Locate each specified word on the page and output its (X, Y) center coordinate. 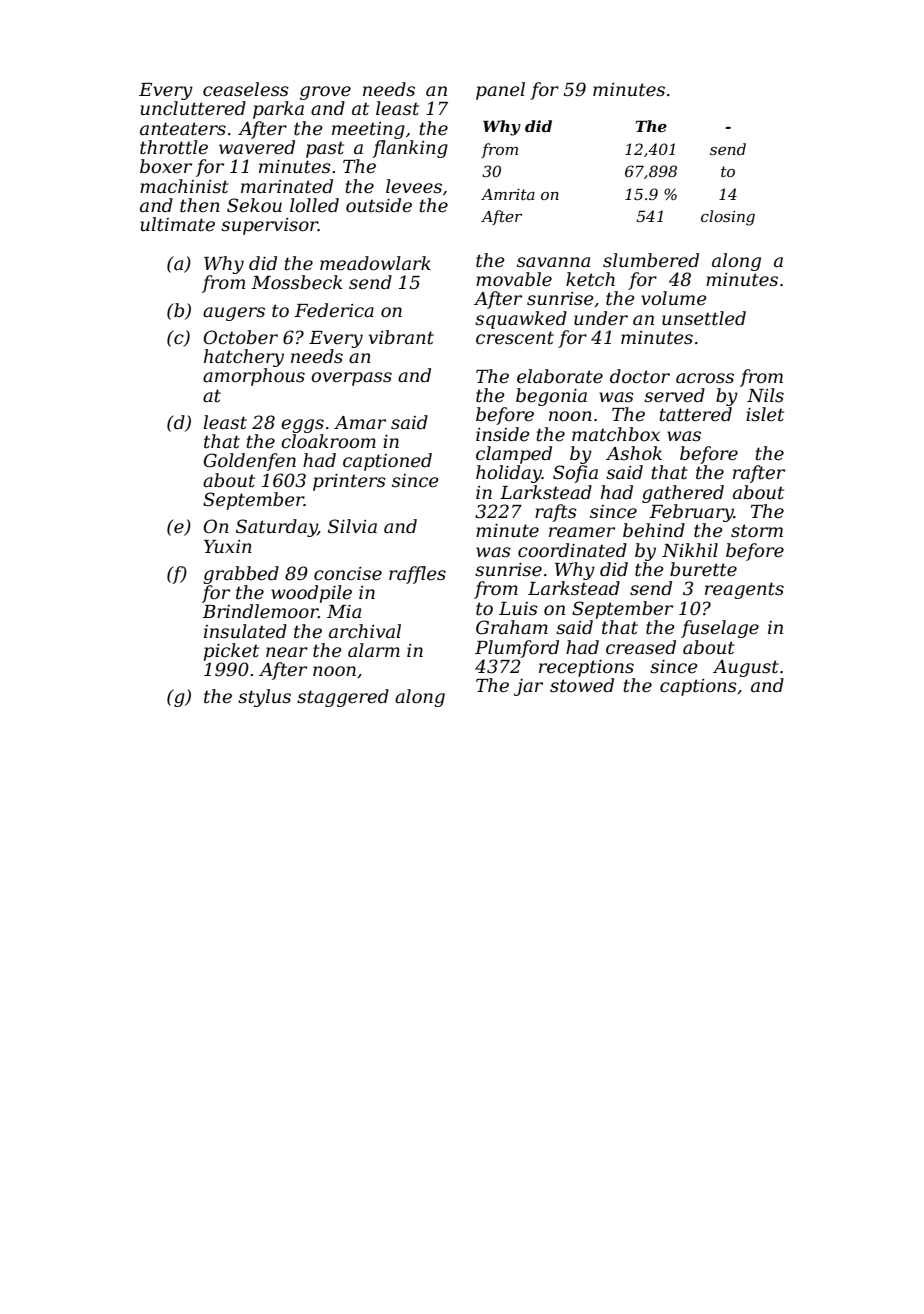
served (674, 395)
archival (365, 631)
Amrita (508, 194)
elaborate (560, 376)
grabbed (241, 575)
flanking (410, 149)
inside (503, 434)
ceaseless (246, 89)
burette (703, 569)
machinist (184, 186)
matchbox (616, 434)
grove (325, 93)
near (287, 652)
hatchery (244, 358)
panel (500, 91)
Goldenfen (250, 462)
